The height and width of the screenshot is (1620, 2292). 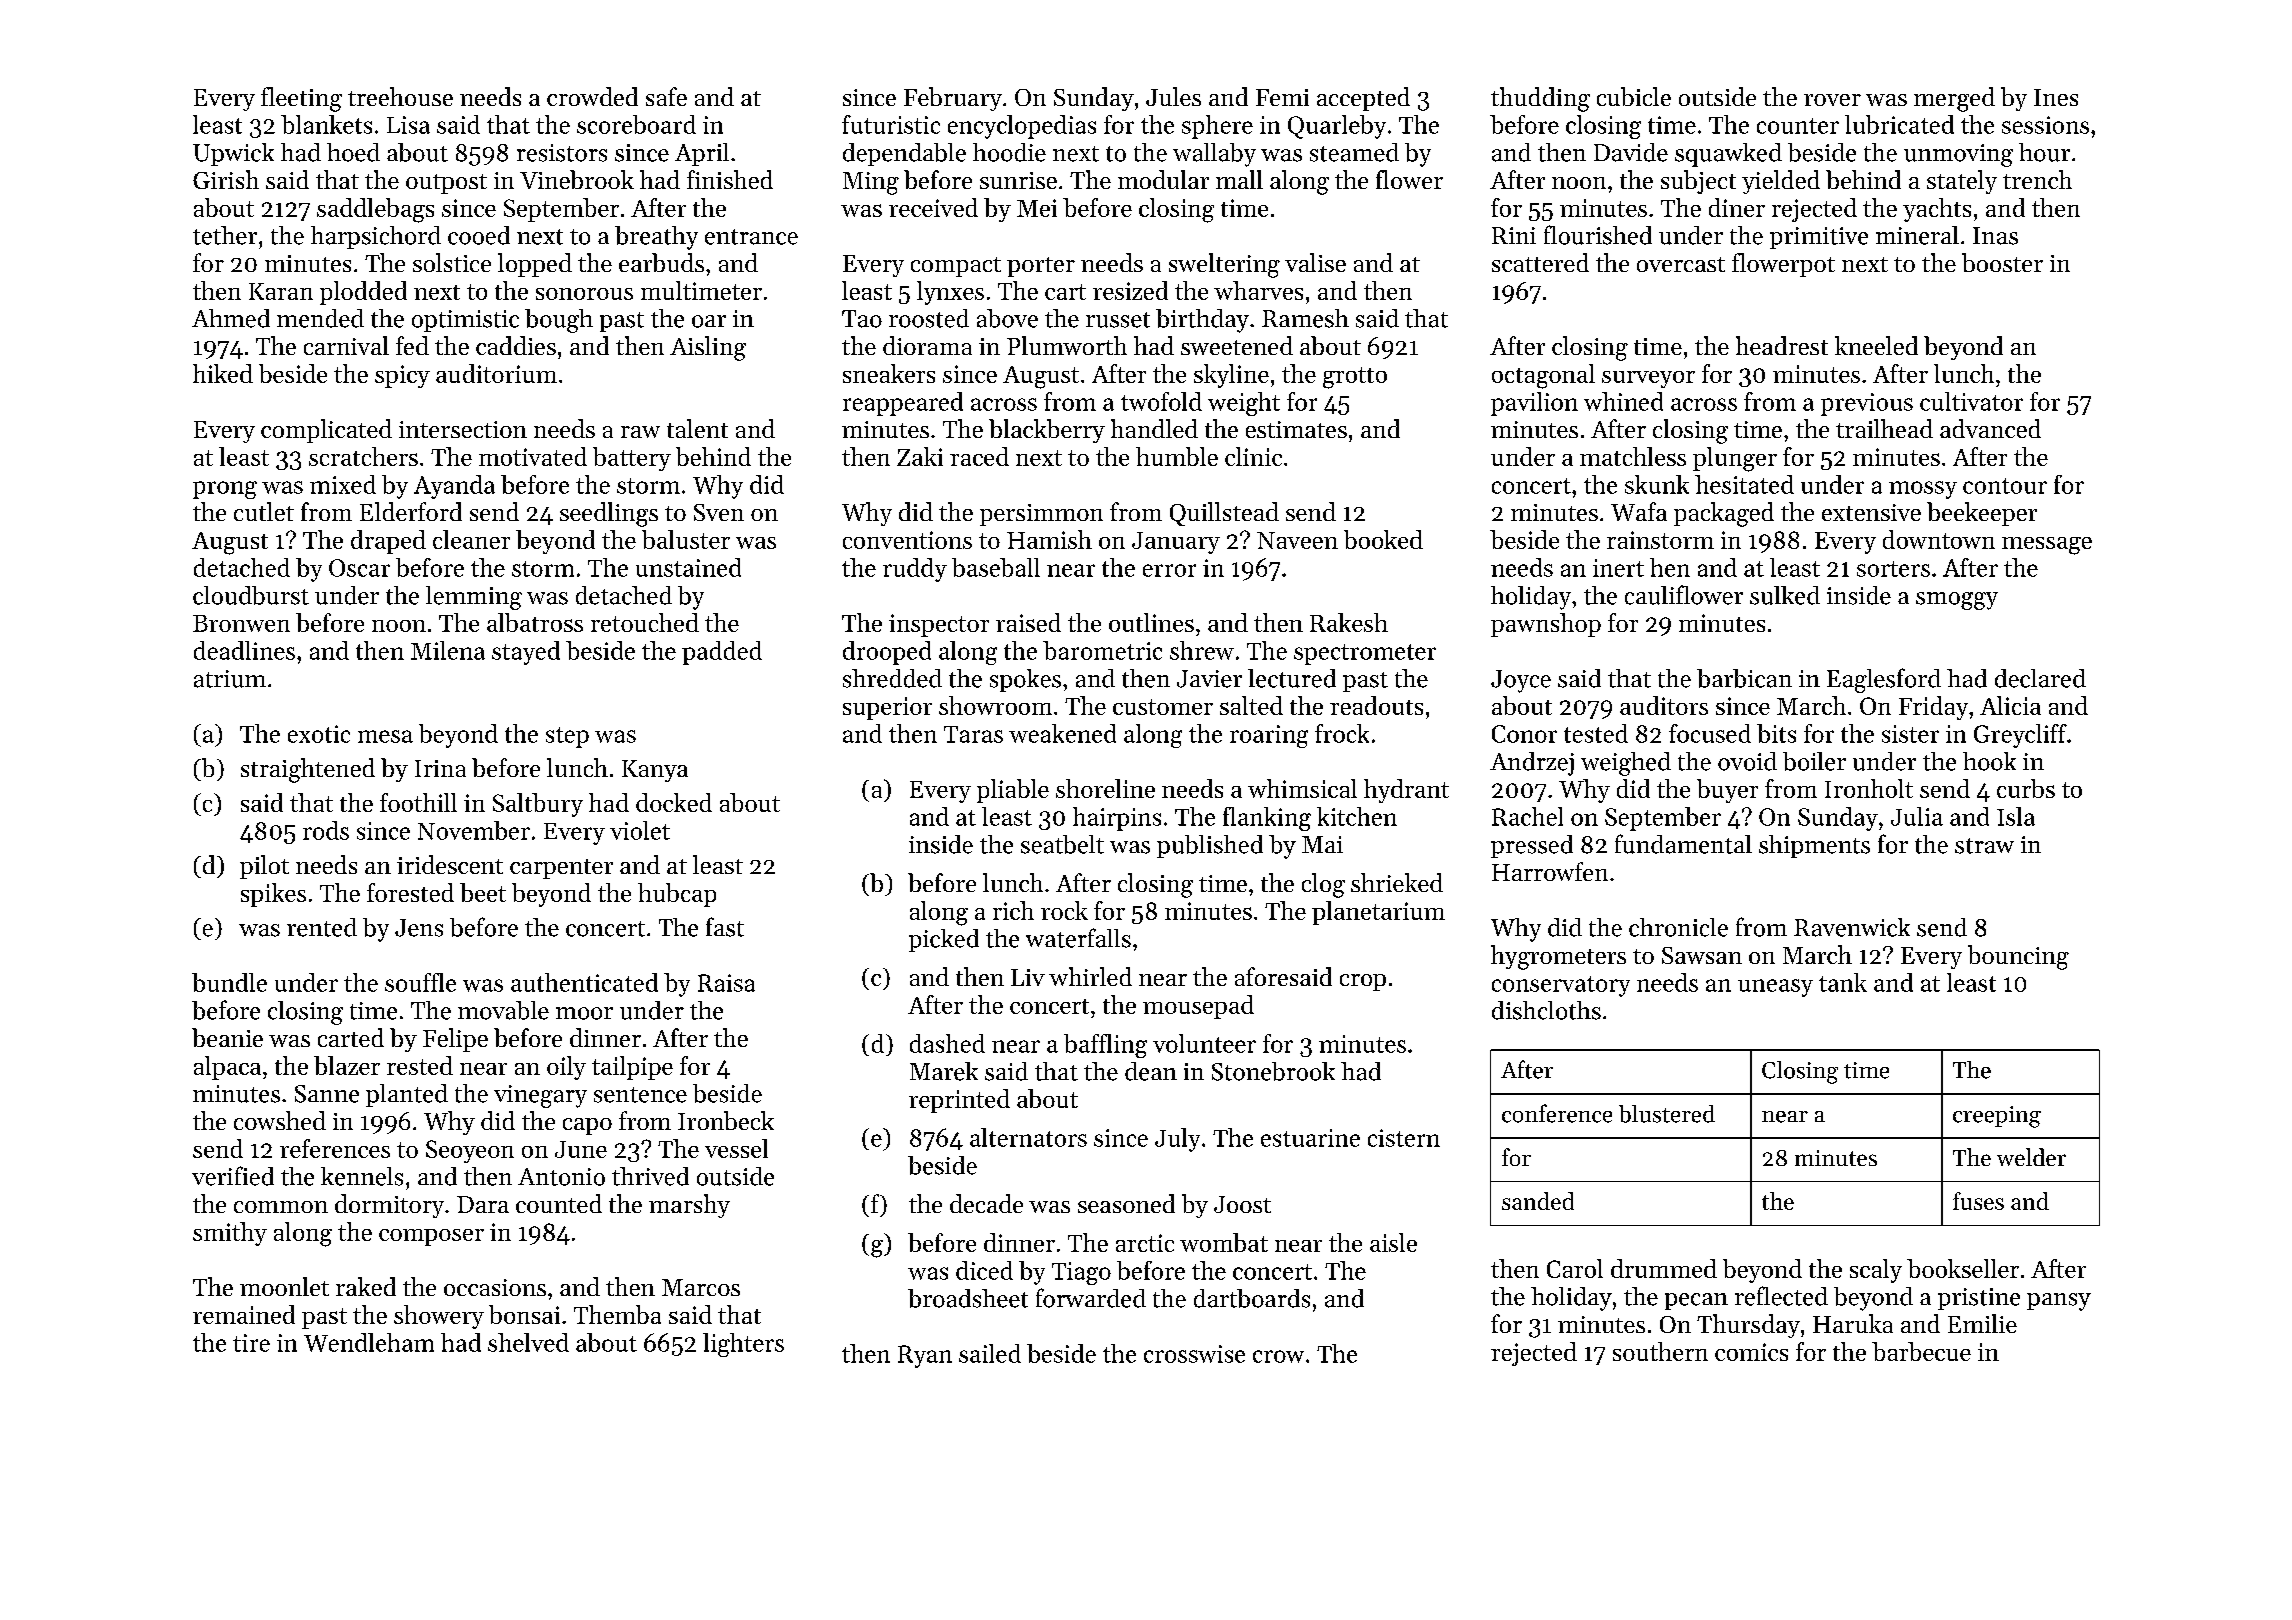 What do you see at coordinates (1893, 569) in the screenshot?
I see `sorters` at bounding box center [1893, 569].
